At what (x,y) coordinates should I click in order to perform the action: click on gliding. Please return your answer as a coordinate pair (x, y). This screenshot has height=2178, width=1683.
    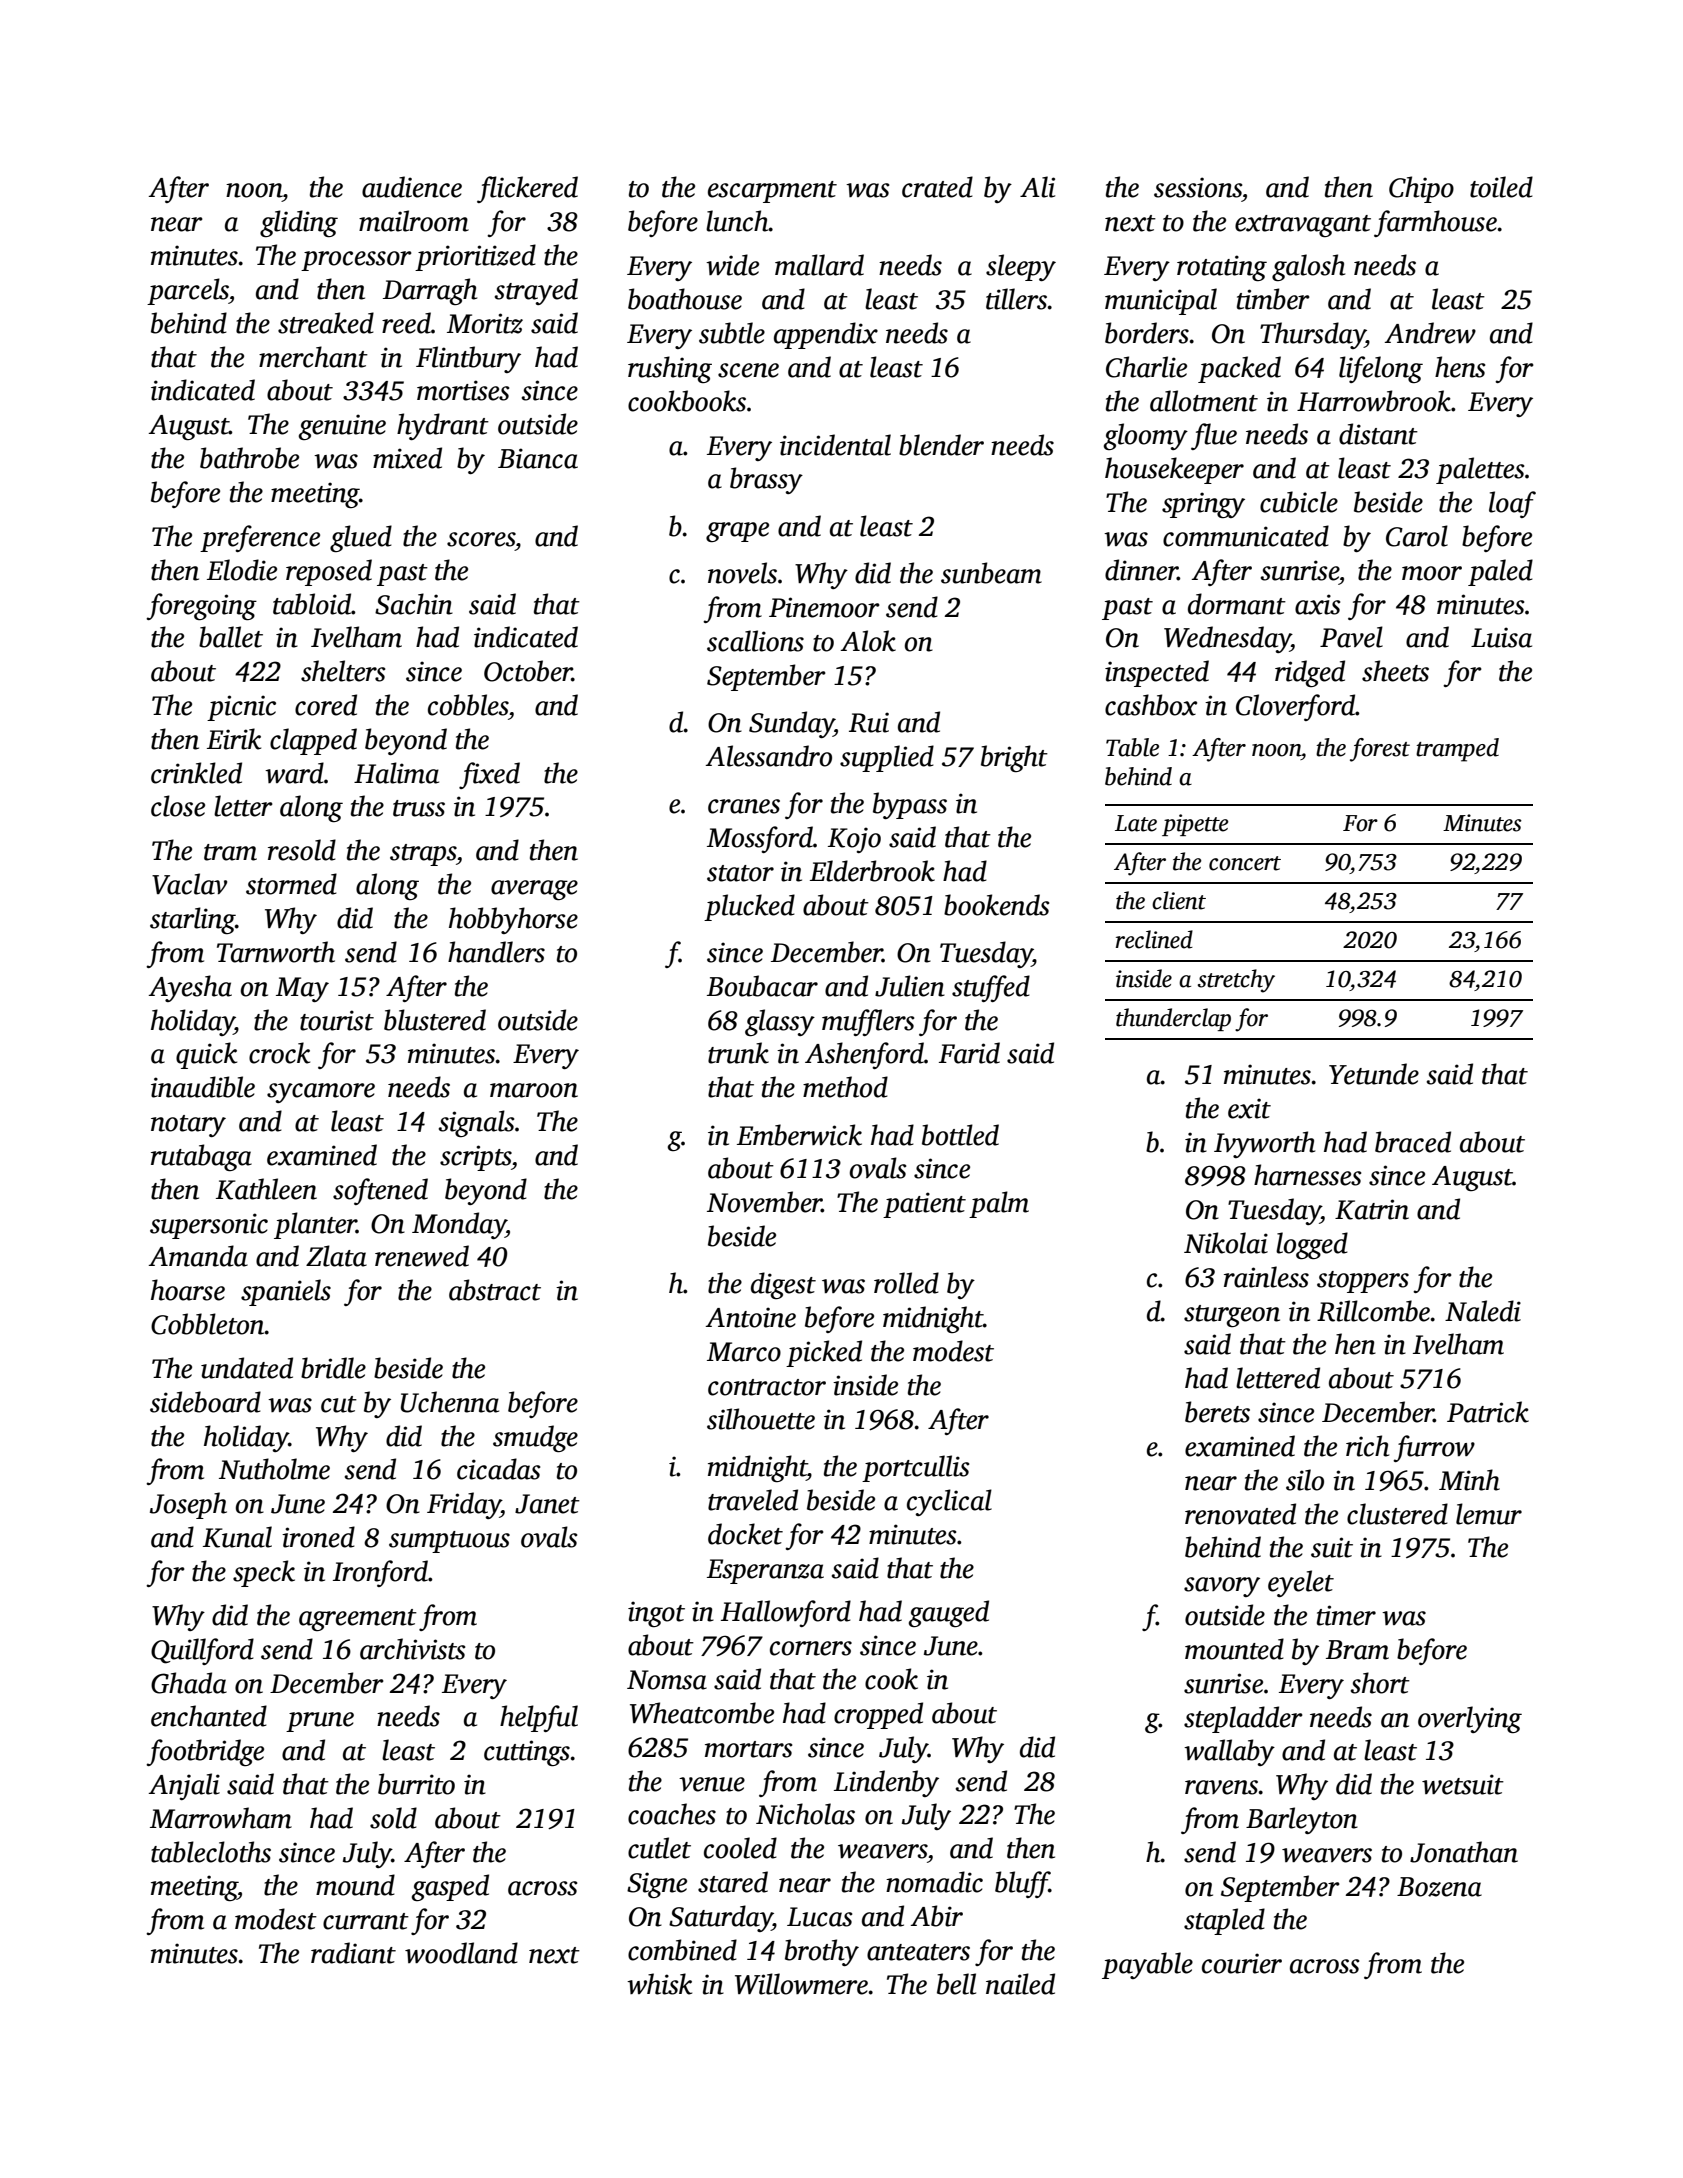
    Looking at the image, I should click on (299, 223).
